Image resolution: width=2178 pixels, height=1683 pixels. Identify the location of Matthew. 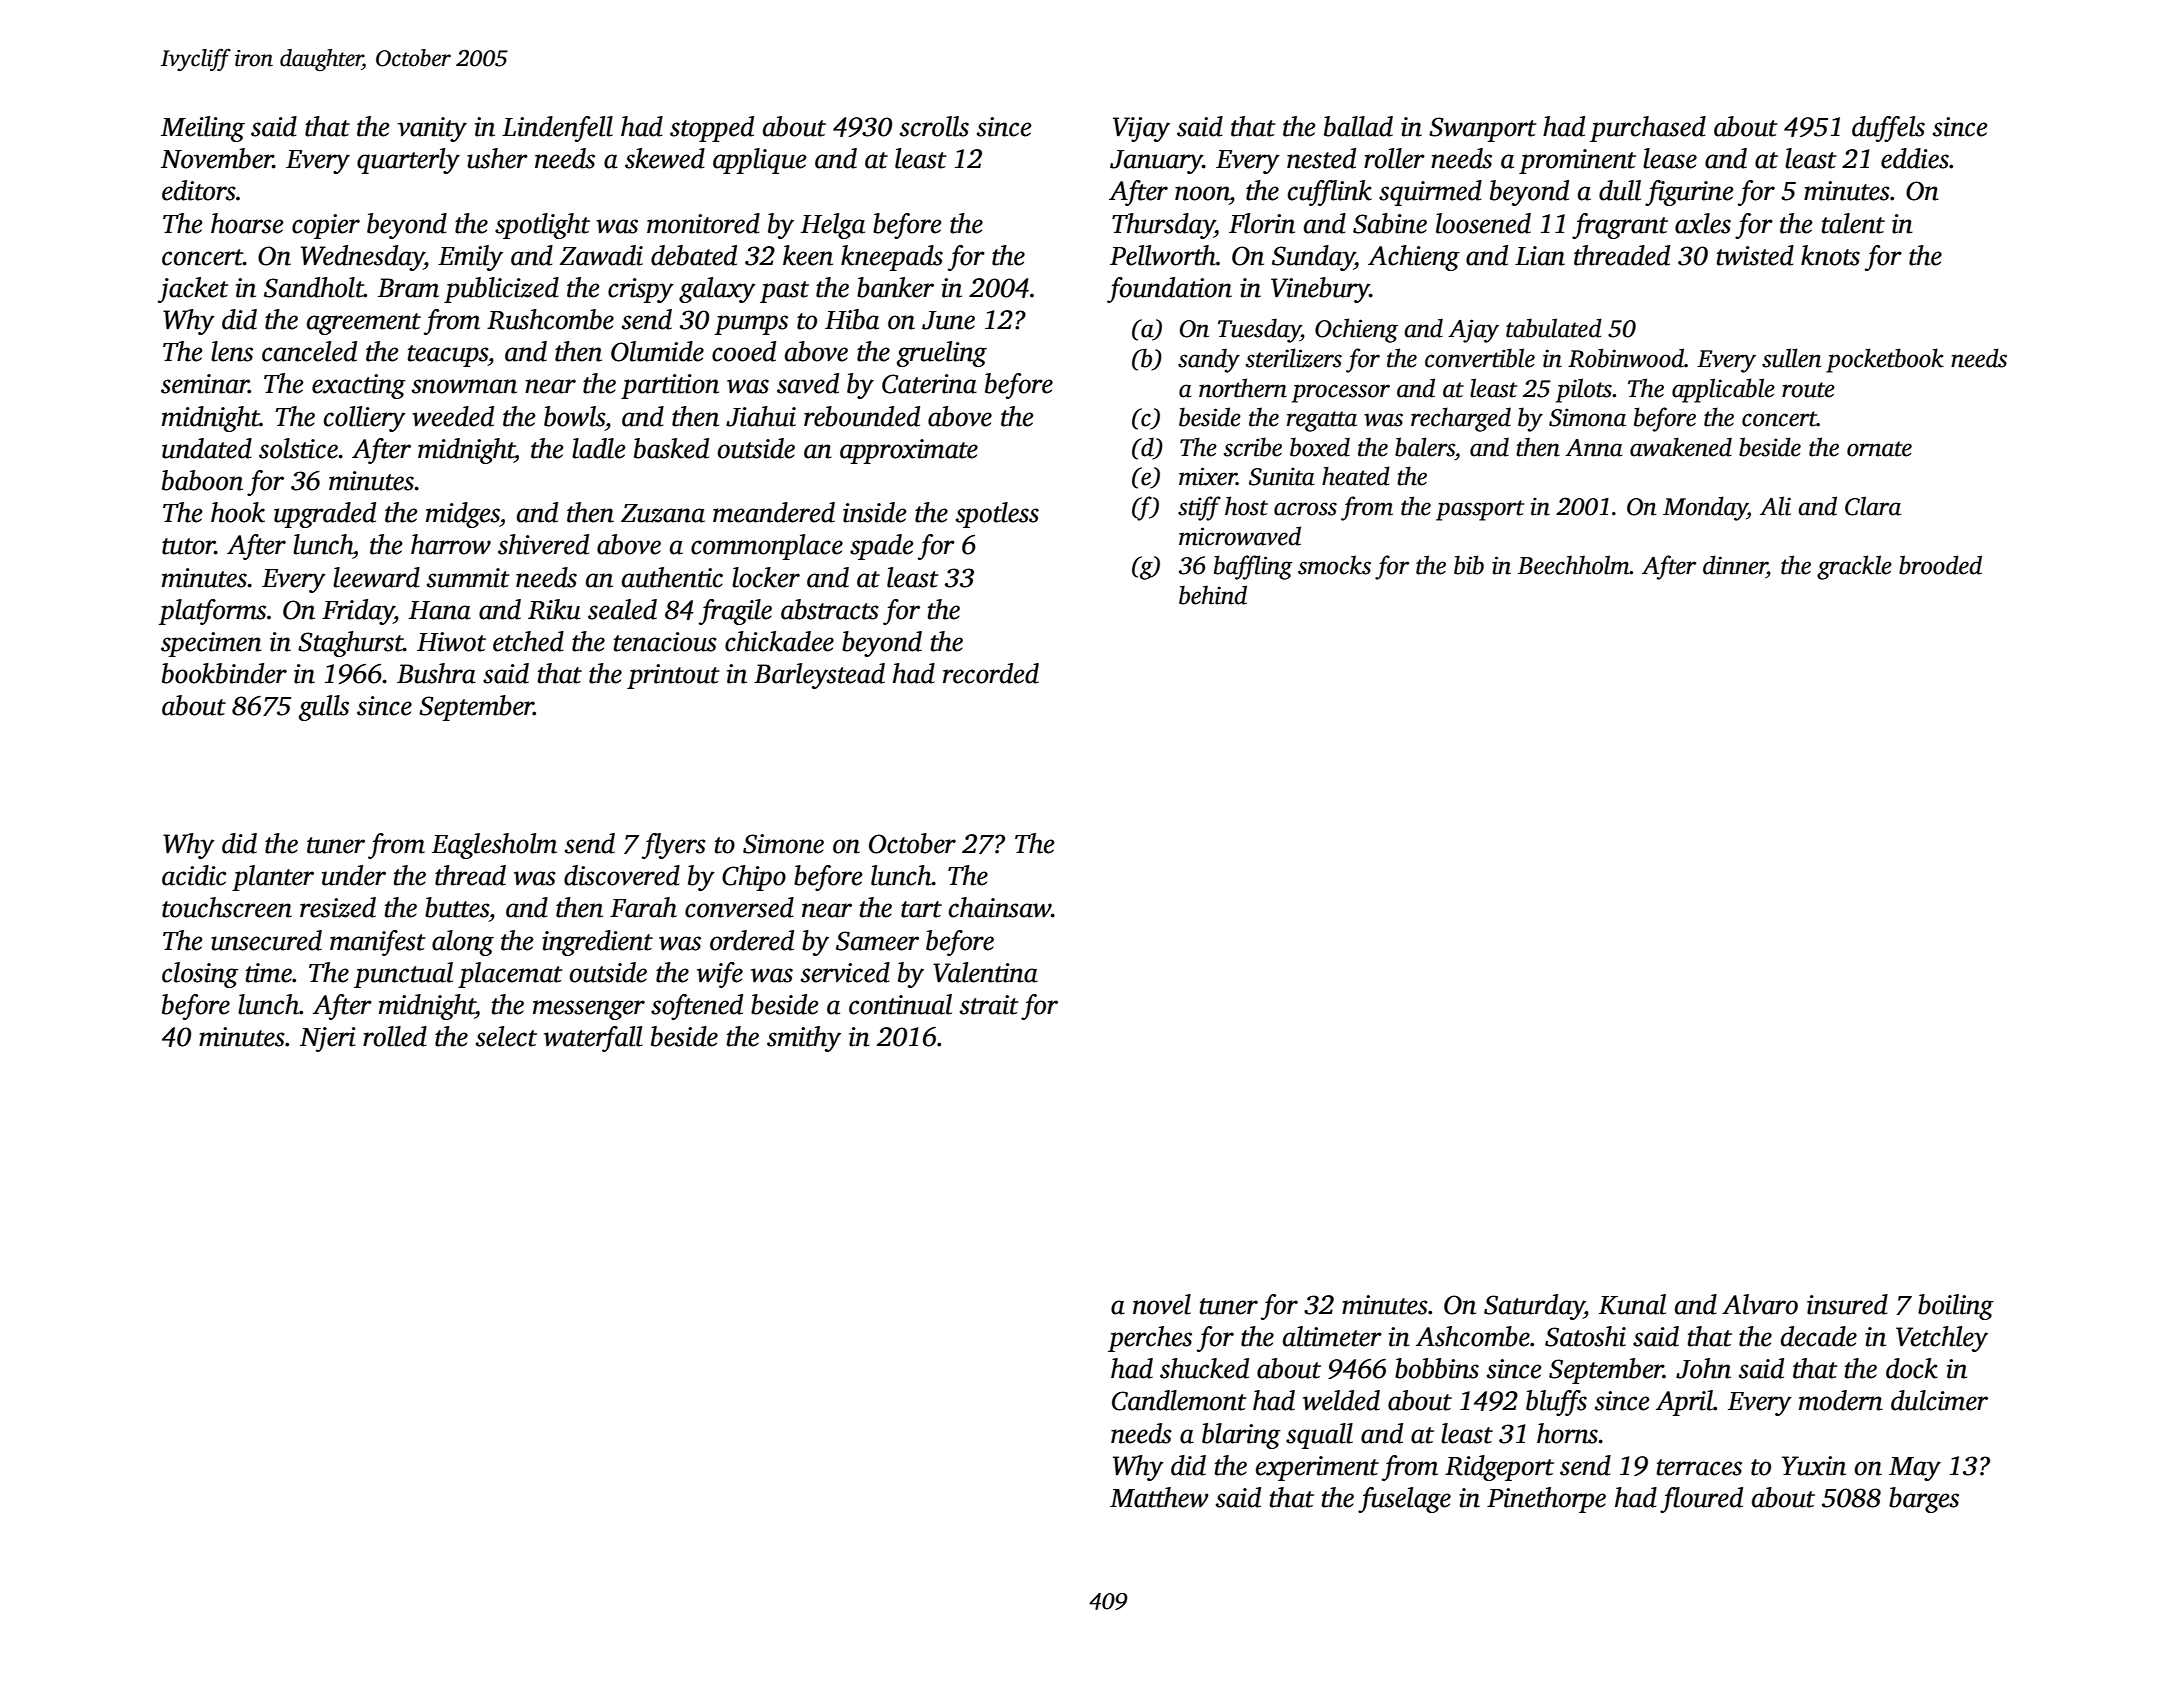
(1159, 1497).
